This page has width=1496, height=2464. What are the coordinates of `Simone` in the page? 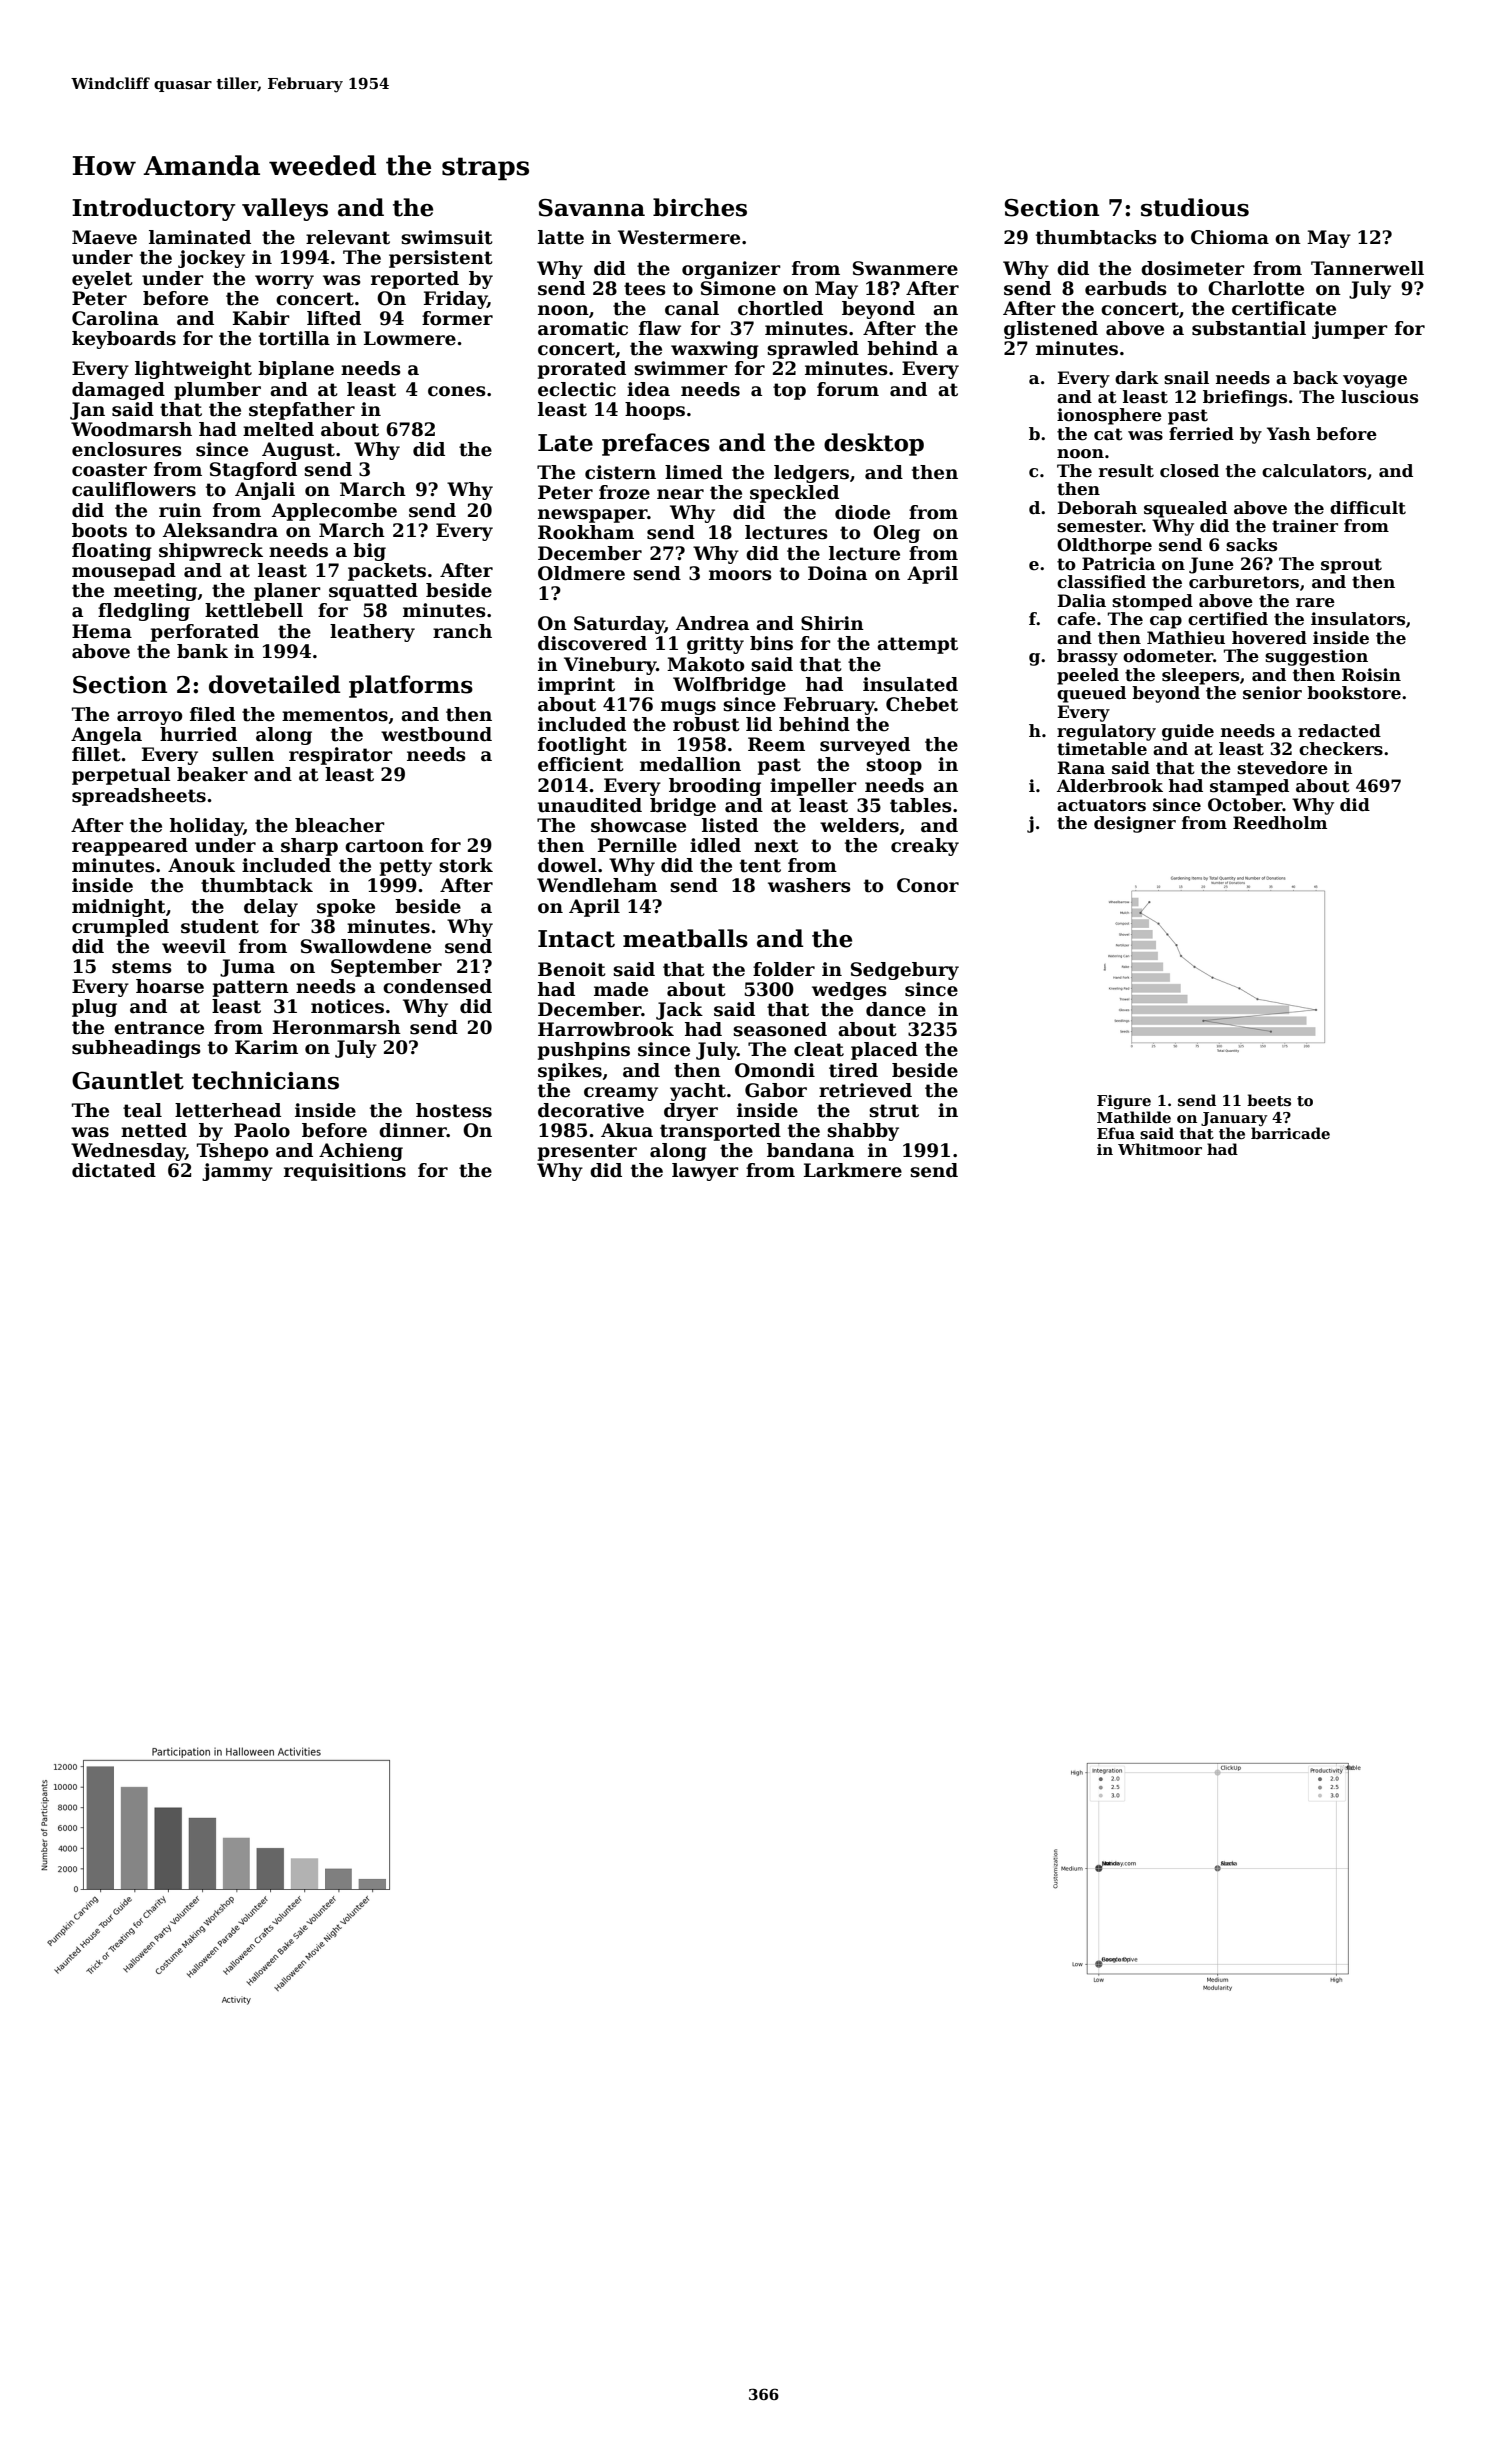 It's located at (738, 288).
